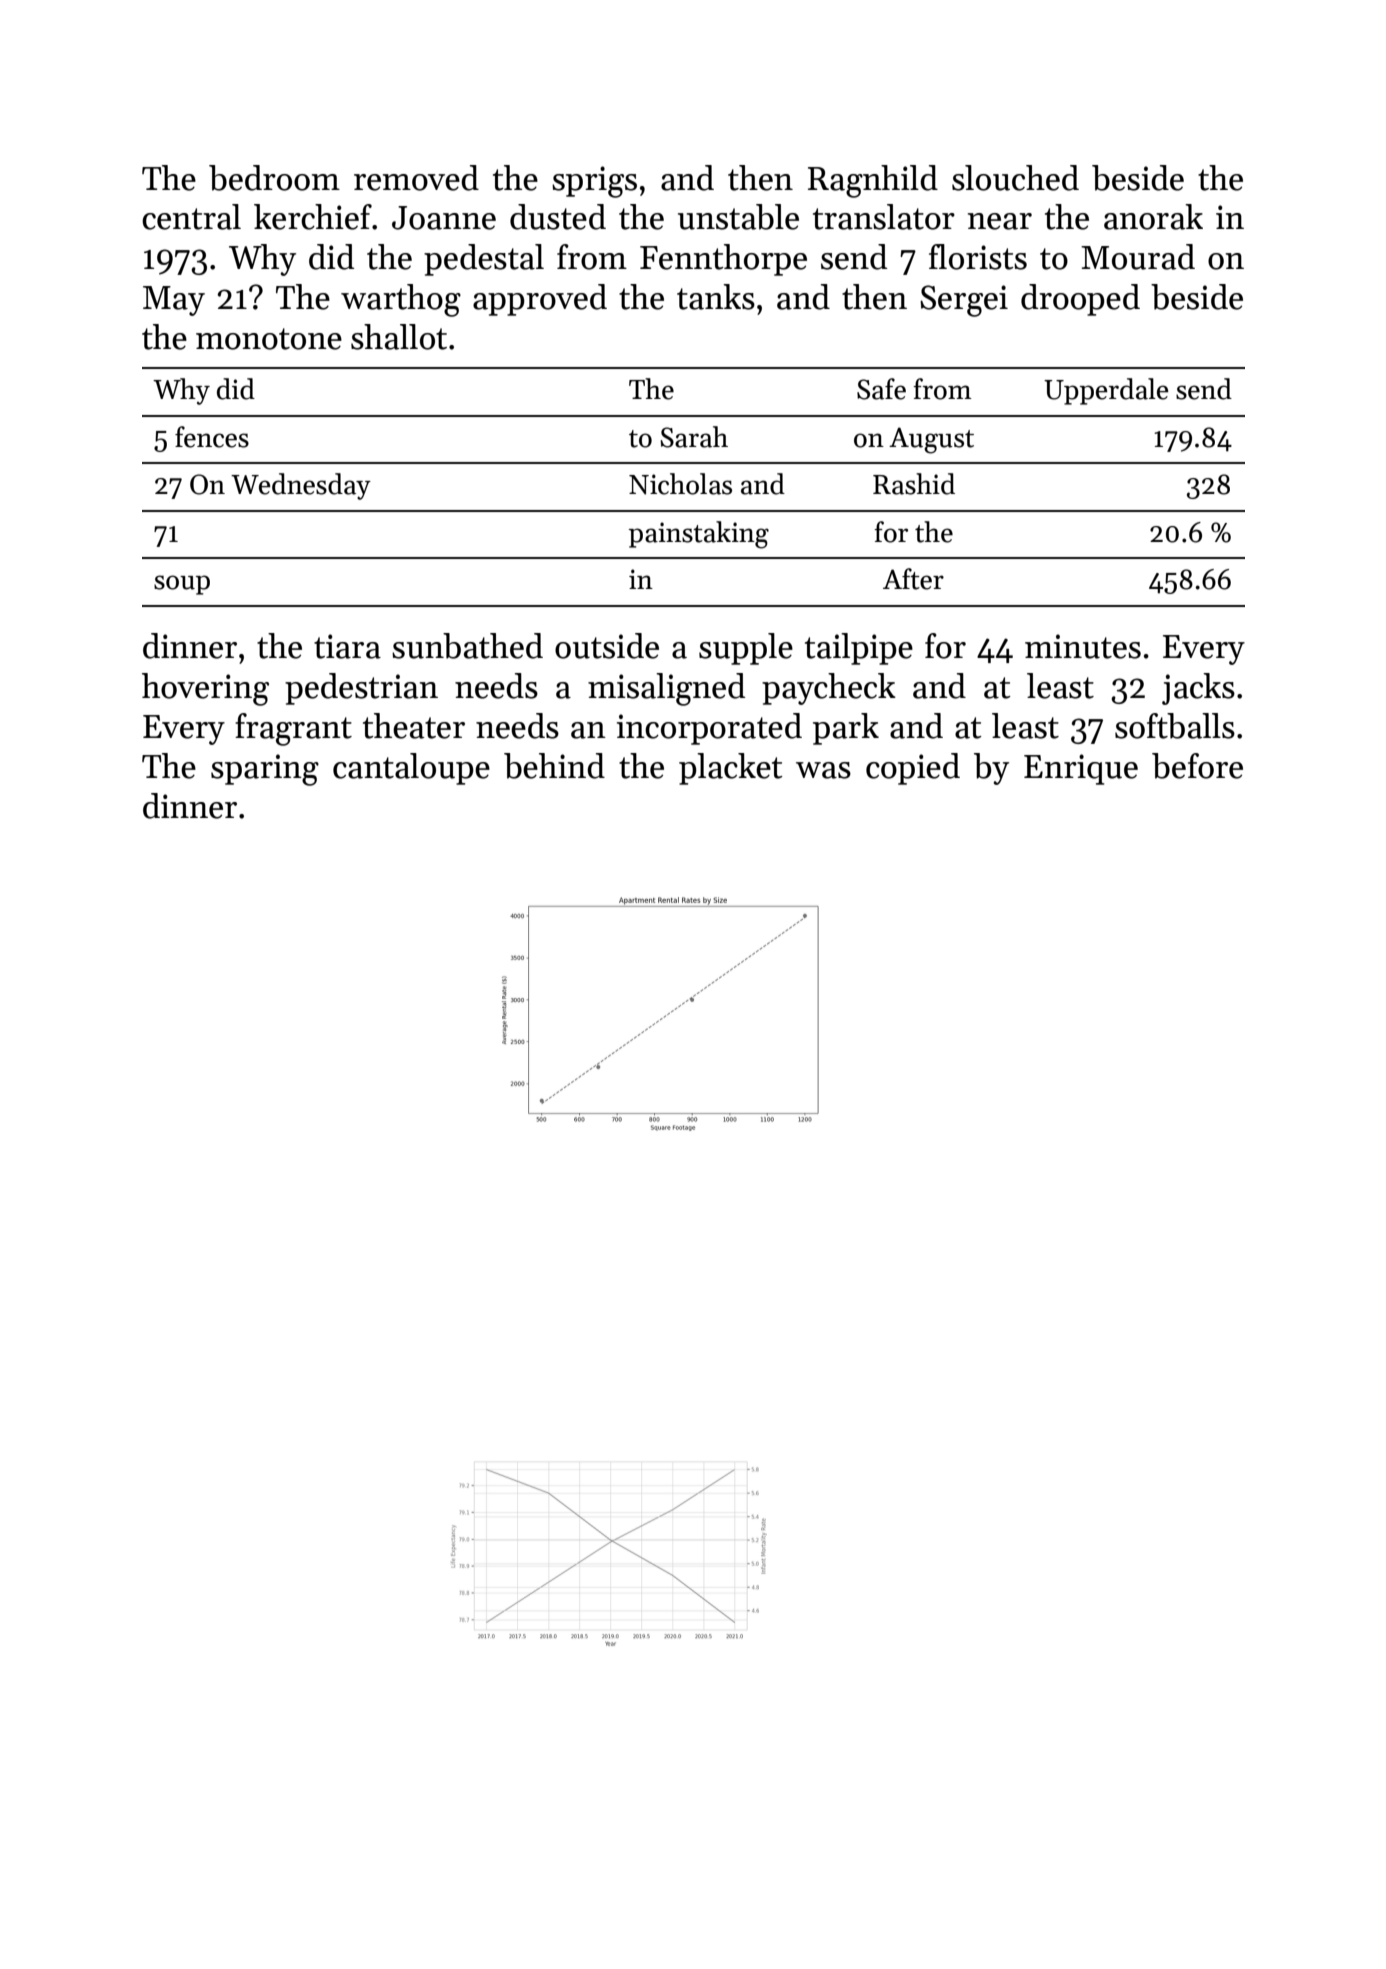 The height and width of the image is (1969, 1386). I want to click on pedestal, so click(484, 260).
